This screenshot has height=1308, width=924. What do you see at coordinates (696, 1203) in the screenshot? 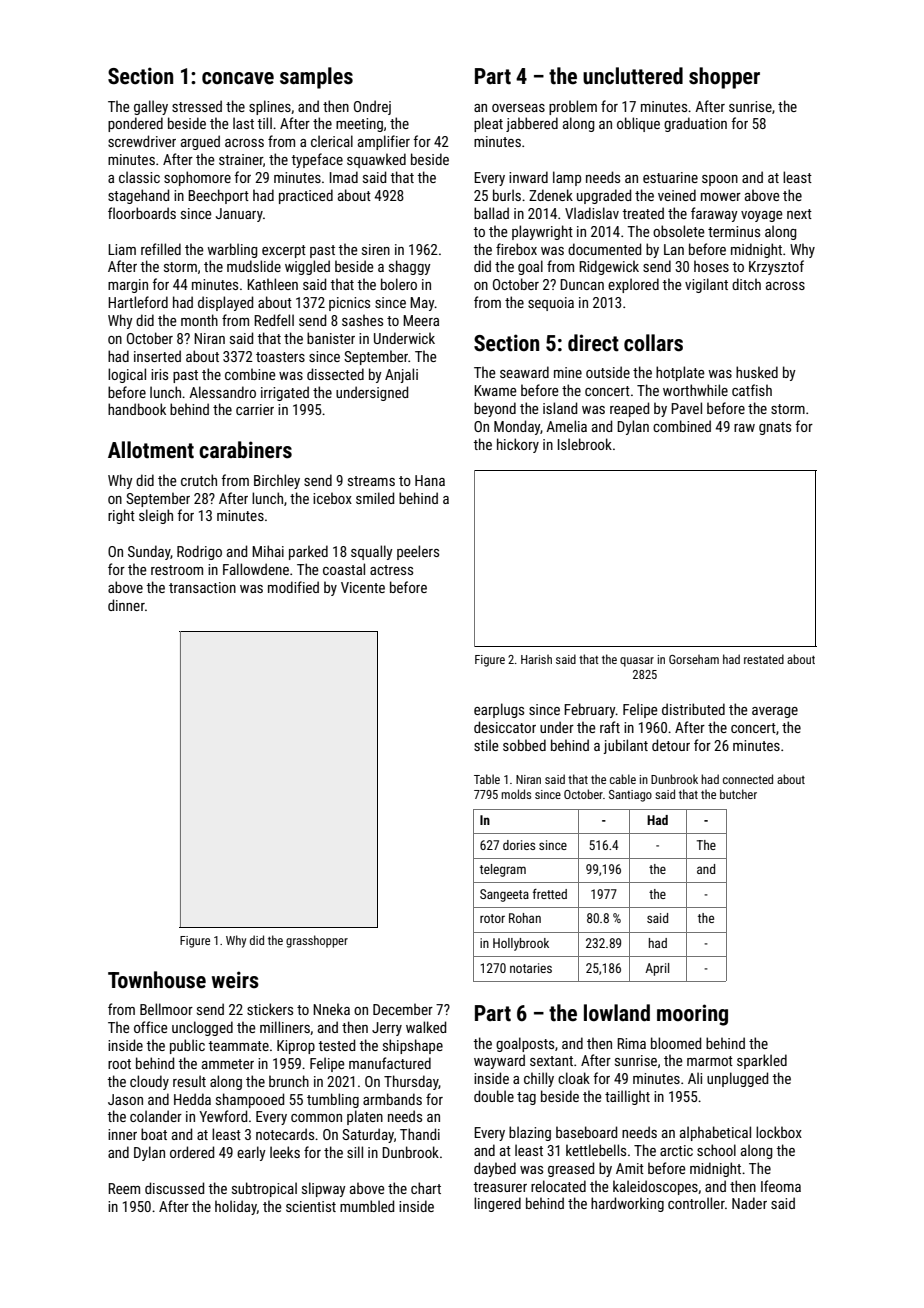
I see `controller` at bounding box center [696, 1203].
